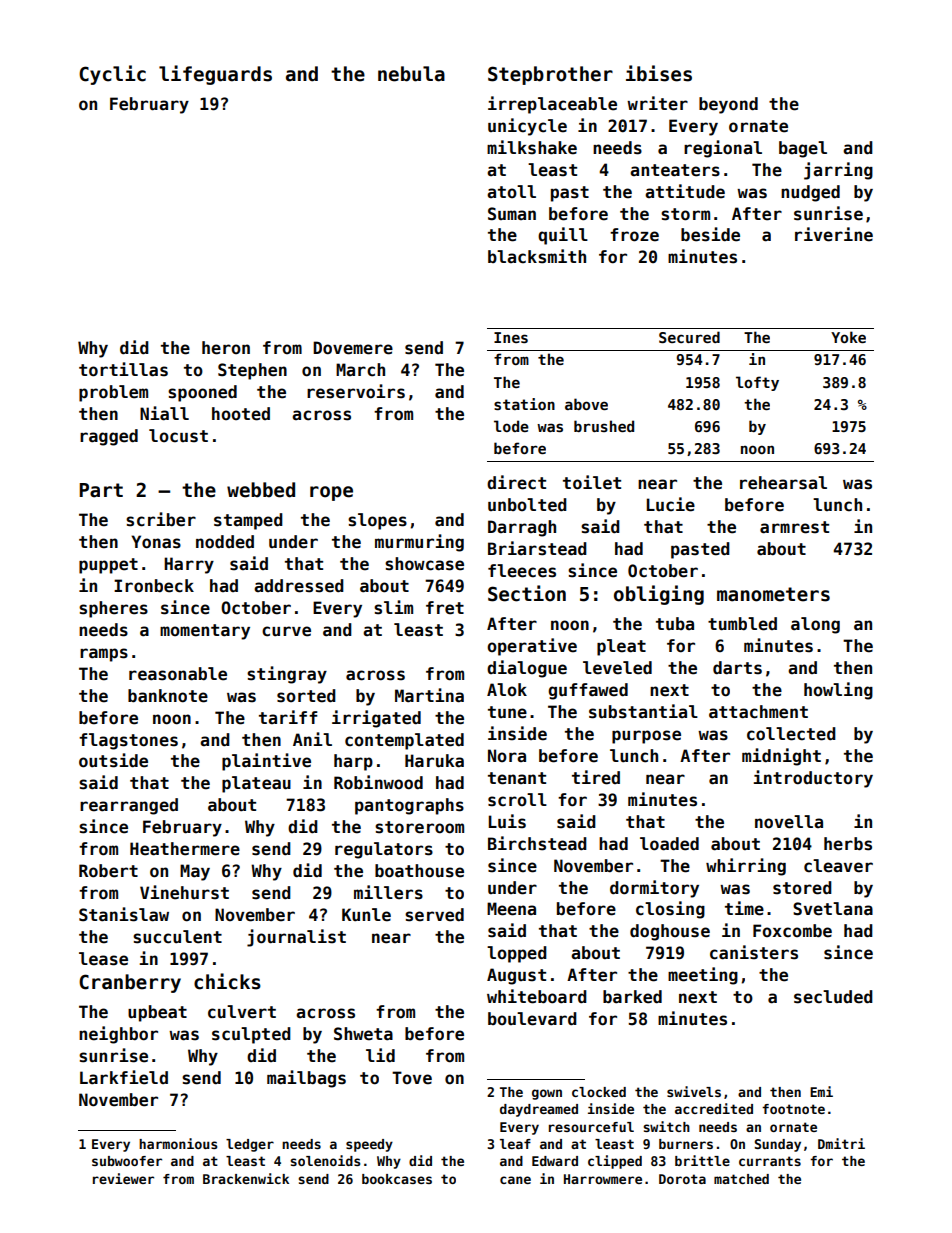 The image size is (952, 1233). I want to click on nudged, so click(810, 193).
